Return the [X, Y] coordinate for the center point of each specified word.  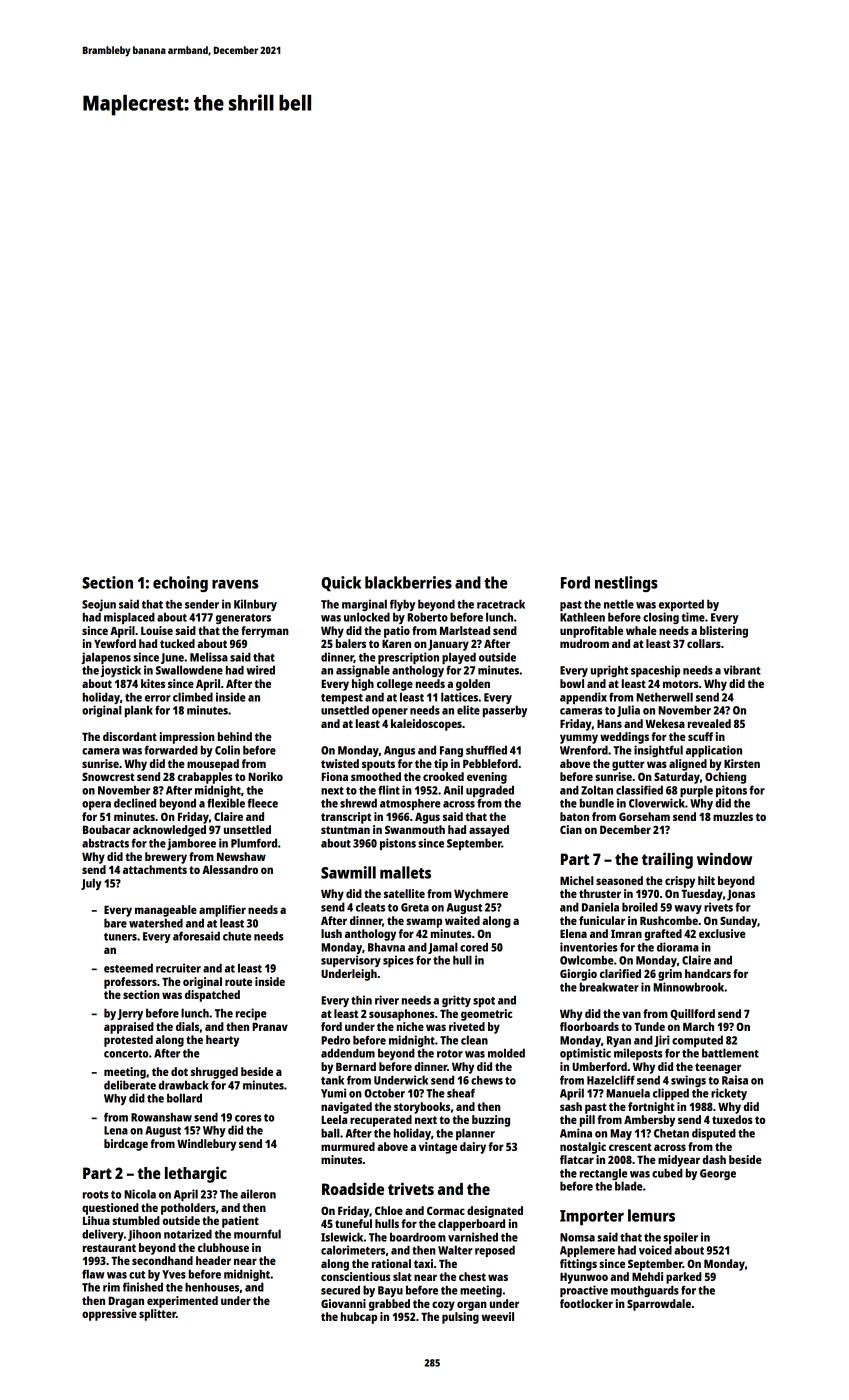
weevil [497, 1316]
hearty [222, 1041]
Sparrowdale [659, 1305]
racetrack [501, 604]
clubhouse [223, 1247]
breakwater [609, 987]
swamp [424, 923]
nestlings [626, 584]
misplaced [129, 618]
